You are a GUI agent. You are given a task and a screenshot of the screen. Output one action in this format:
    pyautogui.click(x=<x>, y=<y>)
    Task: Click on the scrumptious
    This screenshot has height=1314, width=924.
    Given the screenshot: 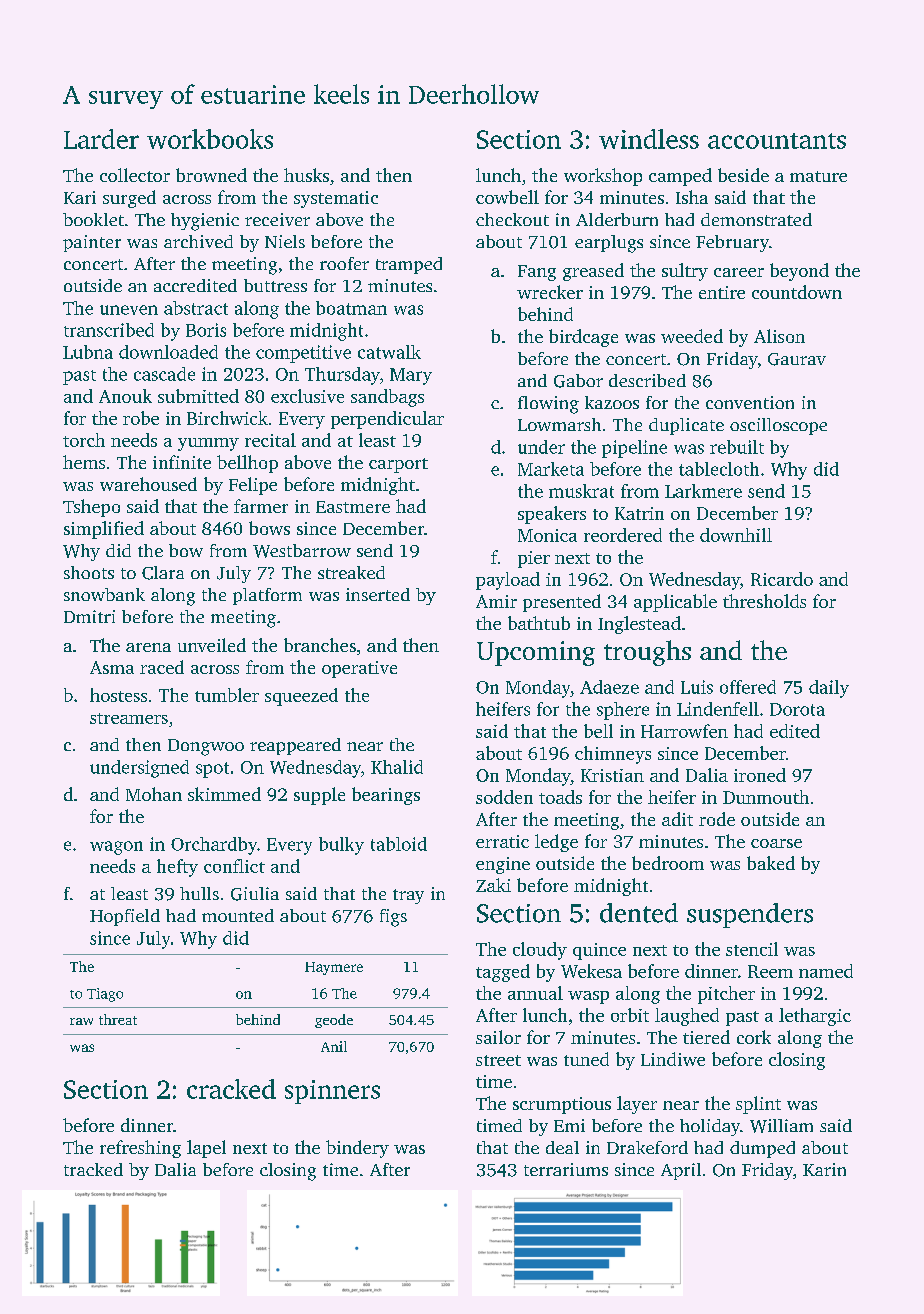 What is the action you would take?
    pyautogui.click(x=562, y=1105)
